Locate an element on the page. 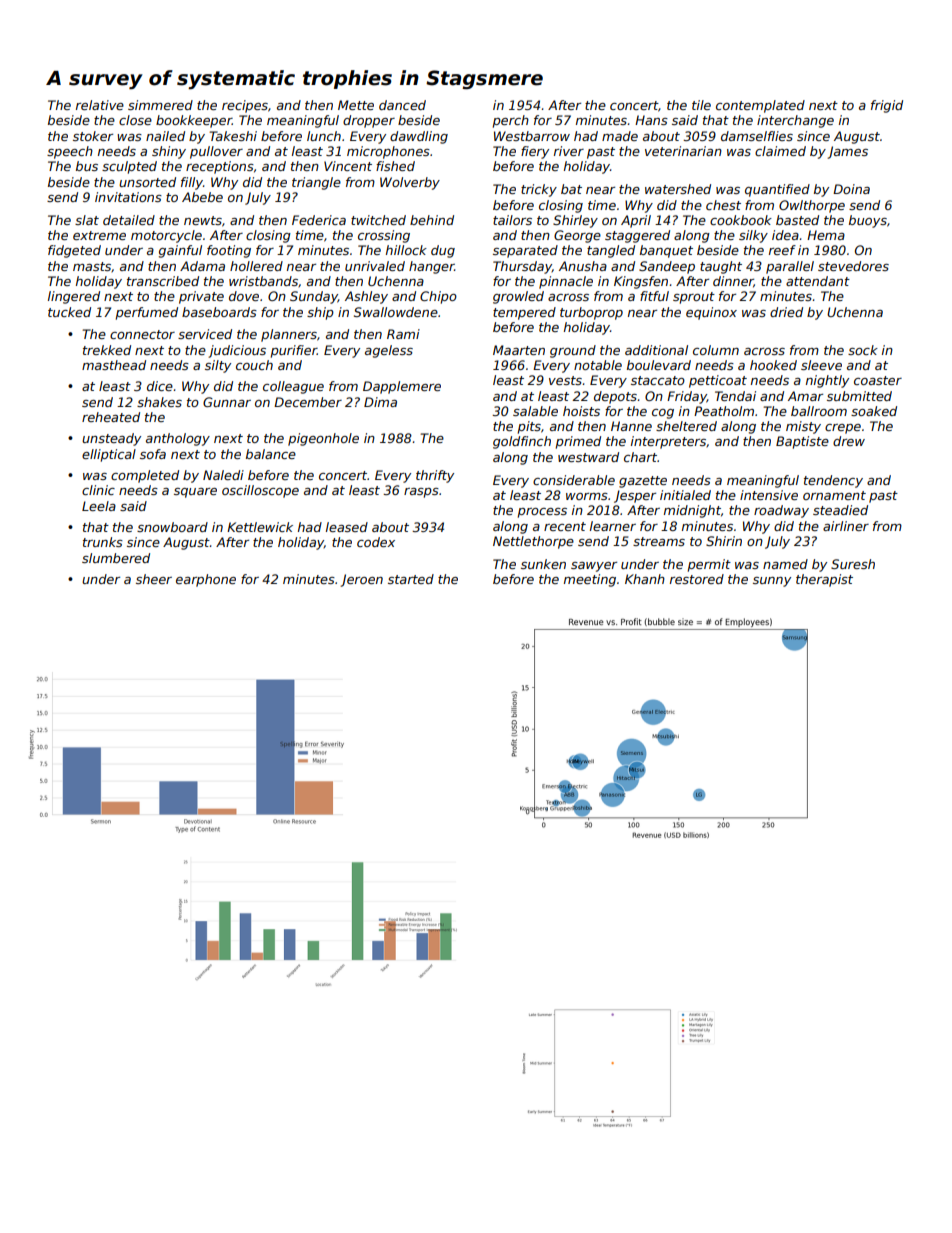 The height and width of the page is (1233, 952). earphone is located at coordinates (206, 580).
